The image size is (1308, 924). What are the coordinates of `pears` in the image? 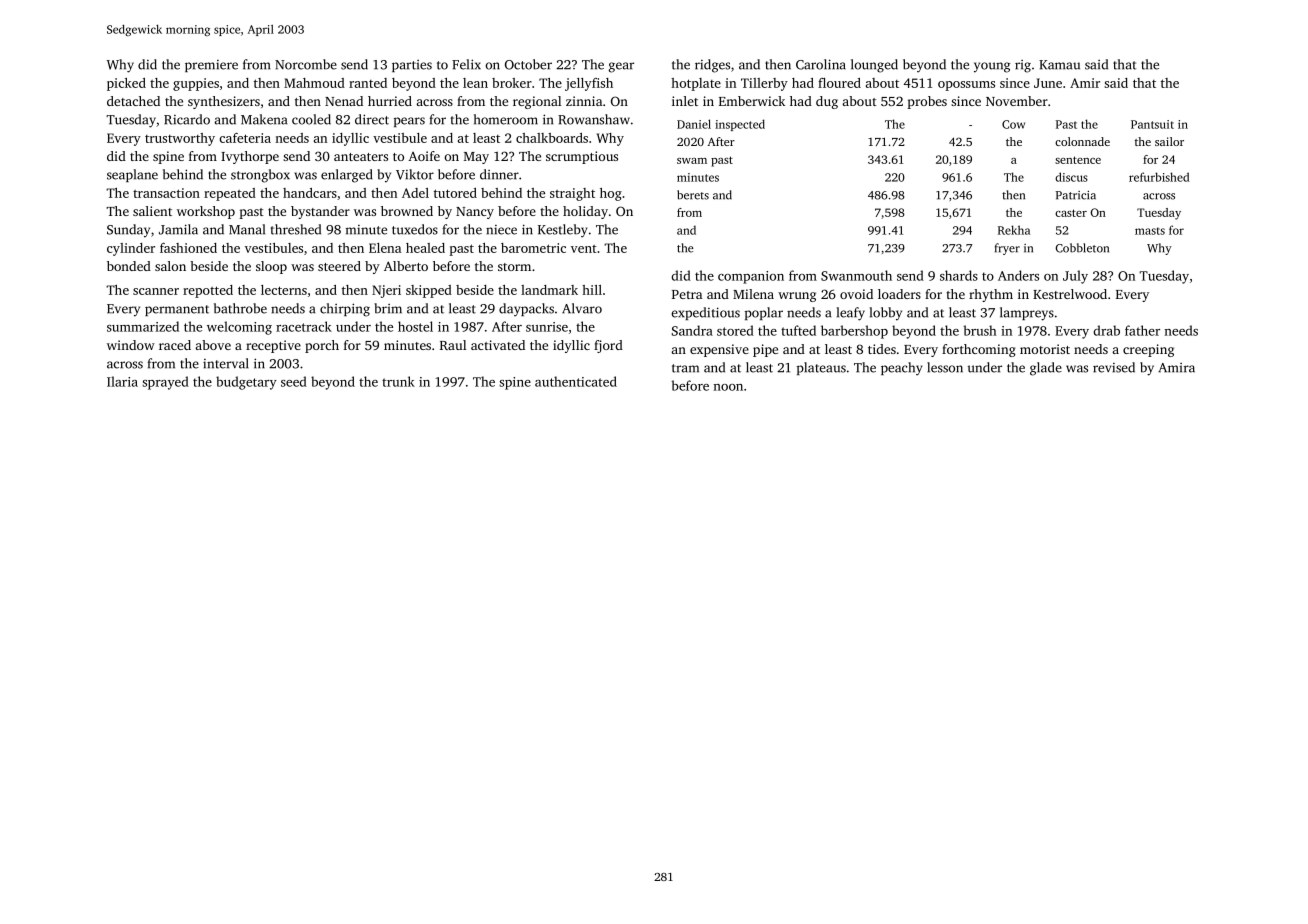 It's located at (409, 122).
